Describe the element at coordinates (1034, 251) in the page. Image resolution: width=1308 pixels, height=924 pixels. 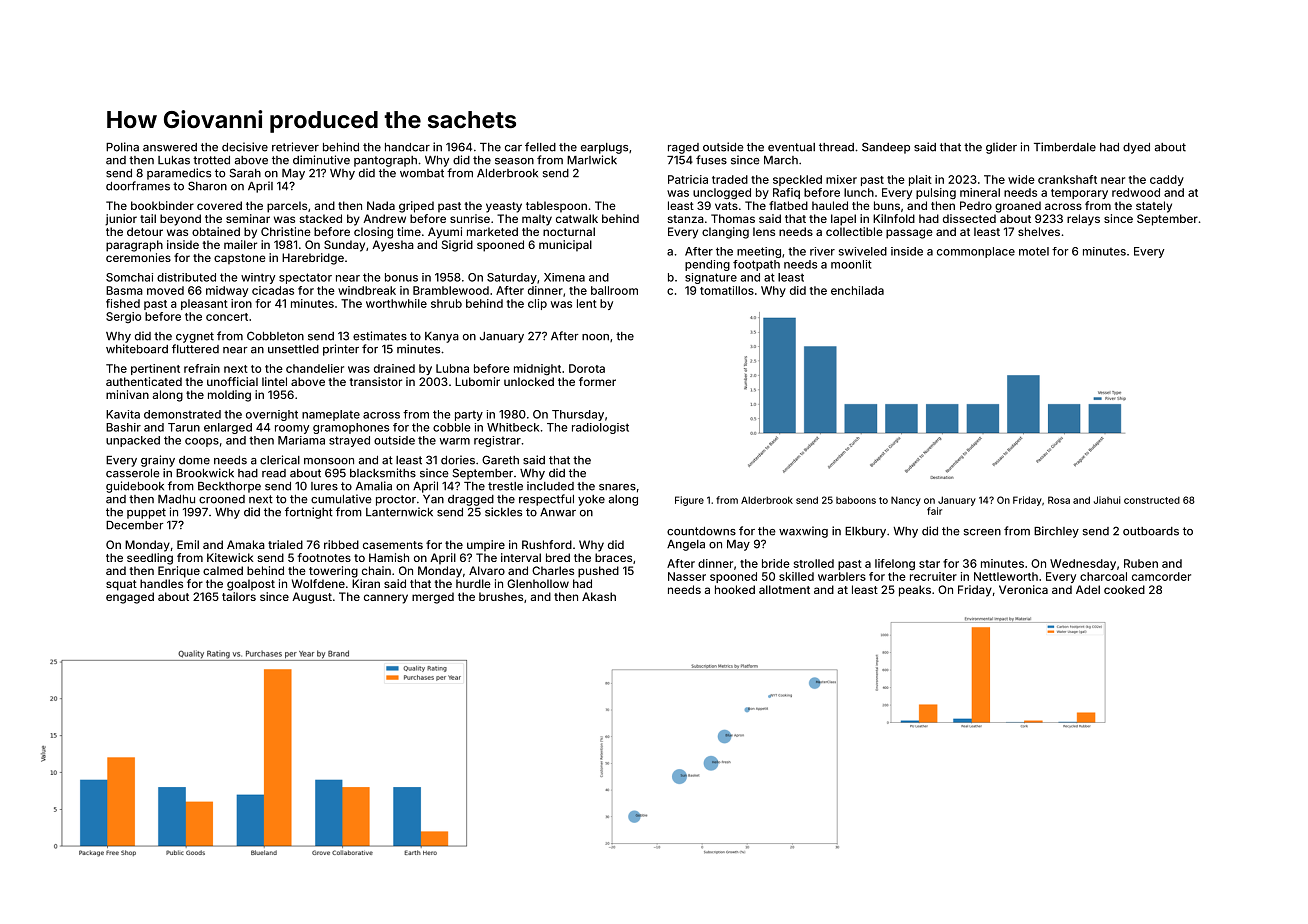
I see `motel` at that location.
